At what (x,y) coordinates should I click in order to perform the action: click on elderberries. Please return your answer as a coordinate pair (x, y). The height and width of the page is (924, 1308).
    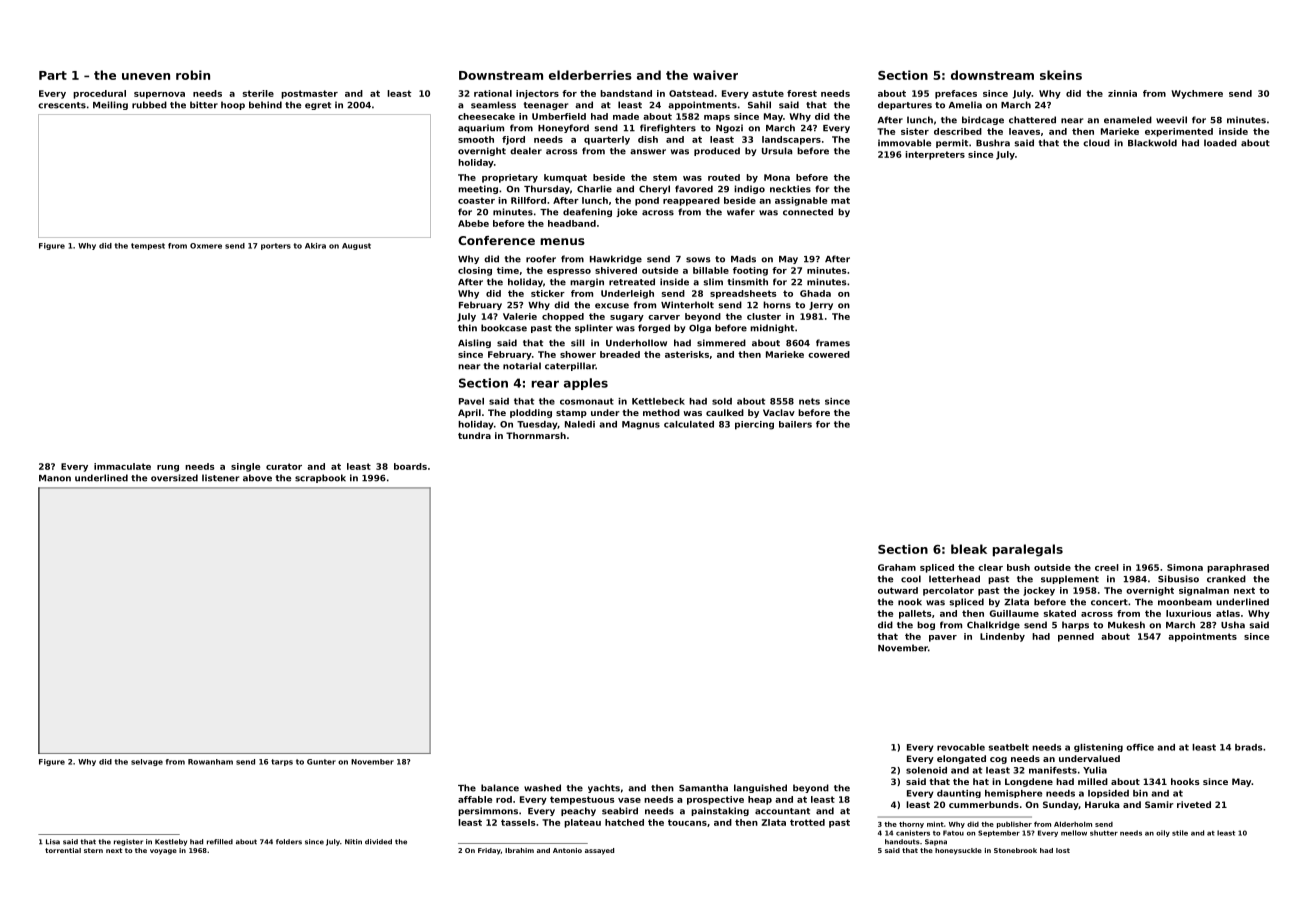
    Looking at the image, I should click on (590, 75).
